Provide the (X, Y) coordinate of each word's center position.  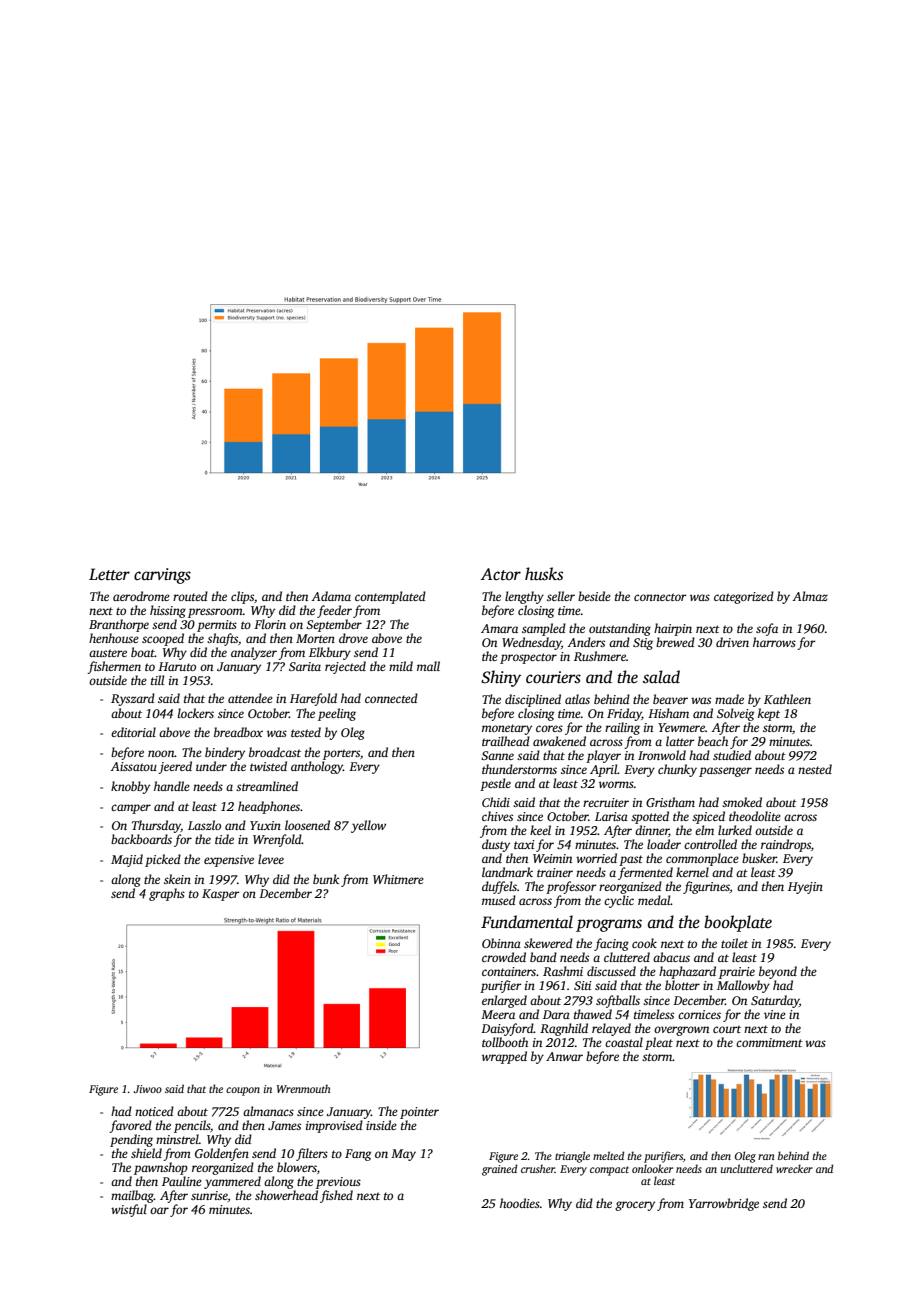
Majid (127, 860)
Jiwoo (148, 1089)
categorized (744, 597)
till (157, 680)
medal (654, 900)
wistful (129, 1210)
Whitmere (398, 879)
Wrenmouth (304, 1088)
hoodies (520, 1203)
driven (732, 642)
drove (353, 638)
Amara (499, 628)
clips (242, 597)
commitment (769, 1042)
